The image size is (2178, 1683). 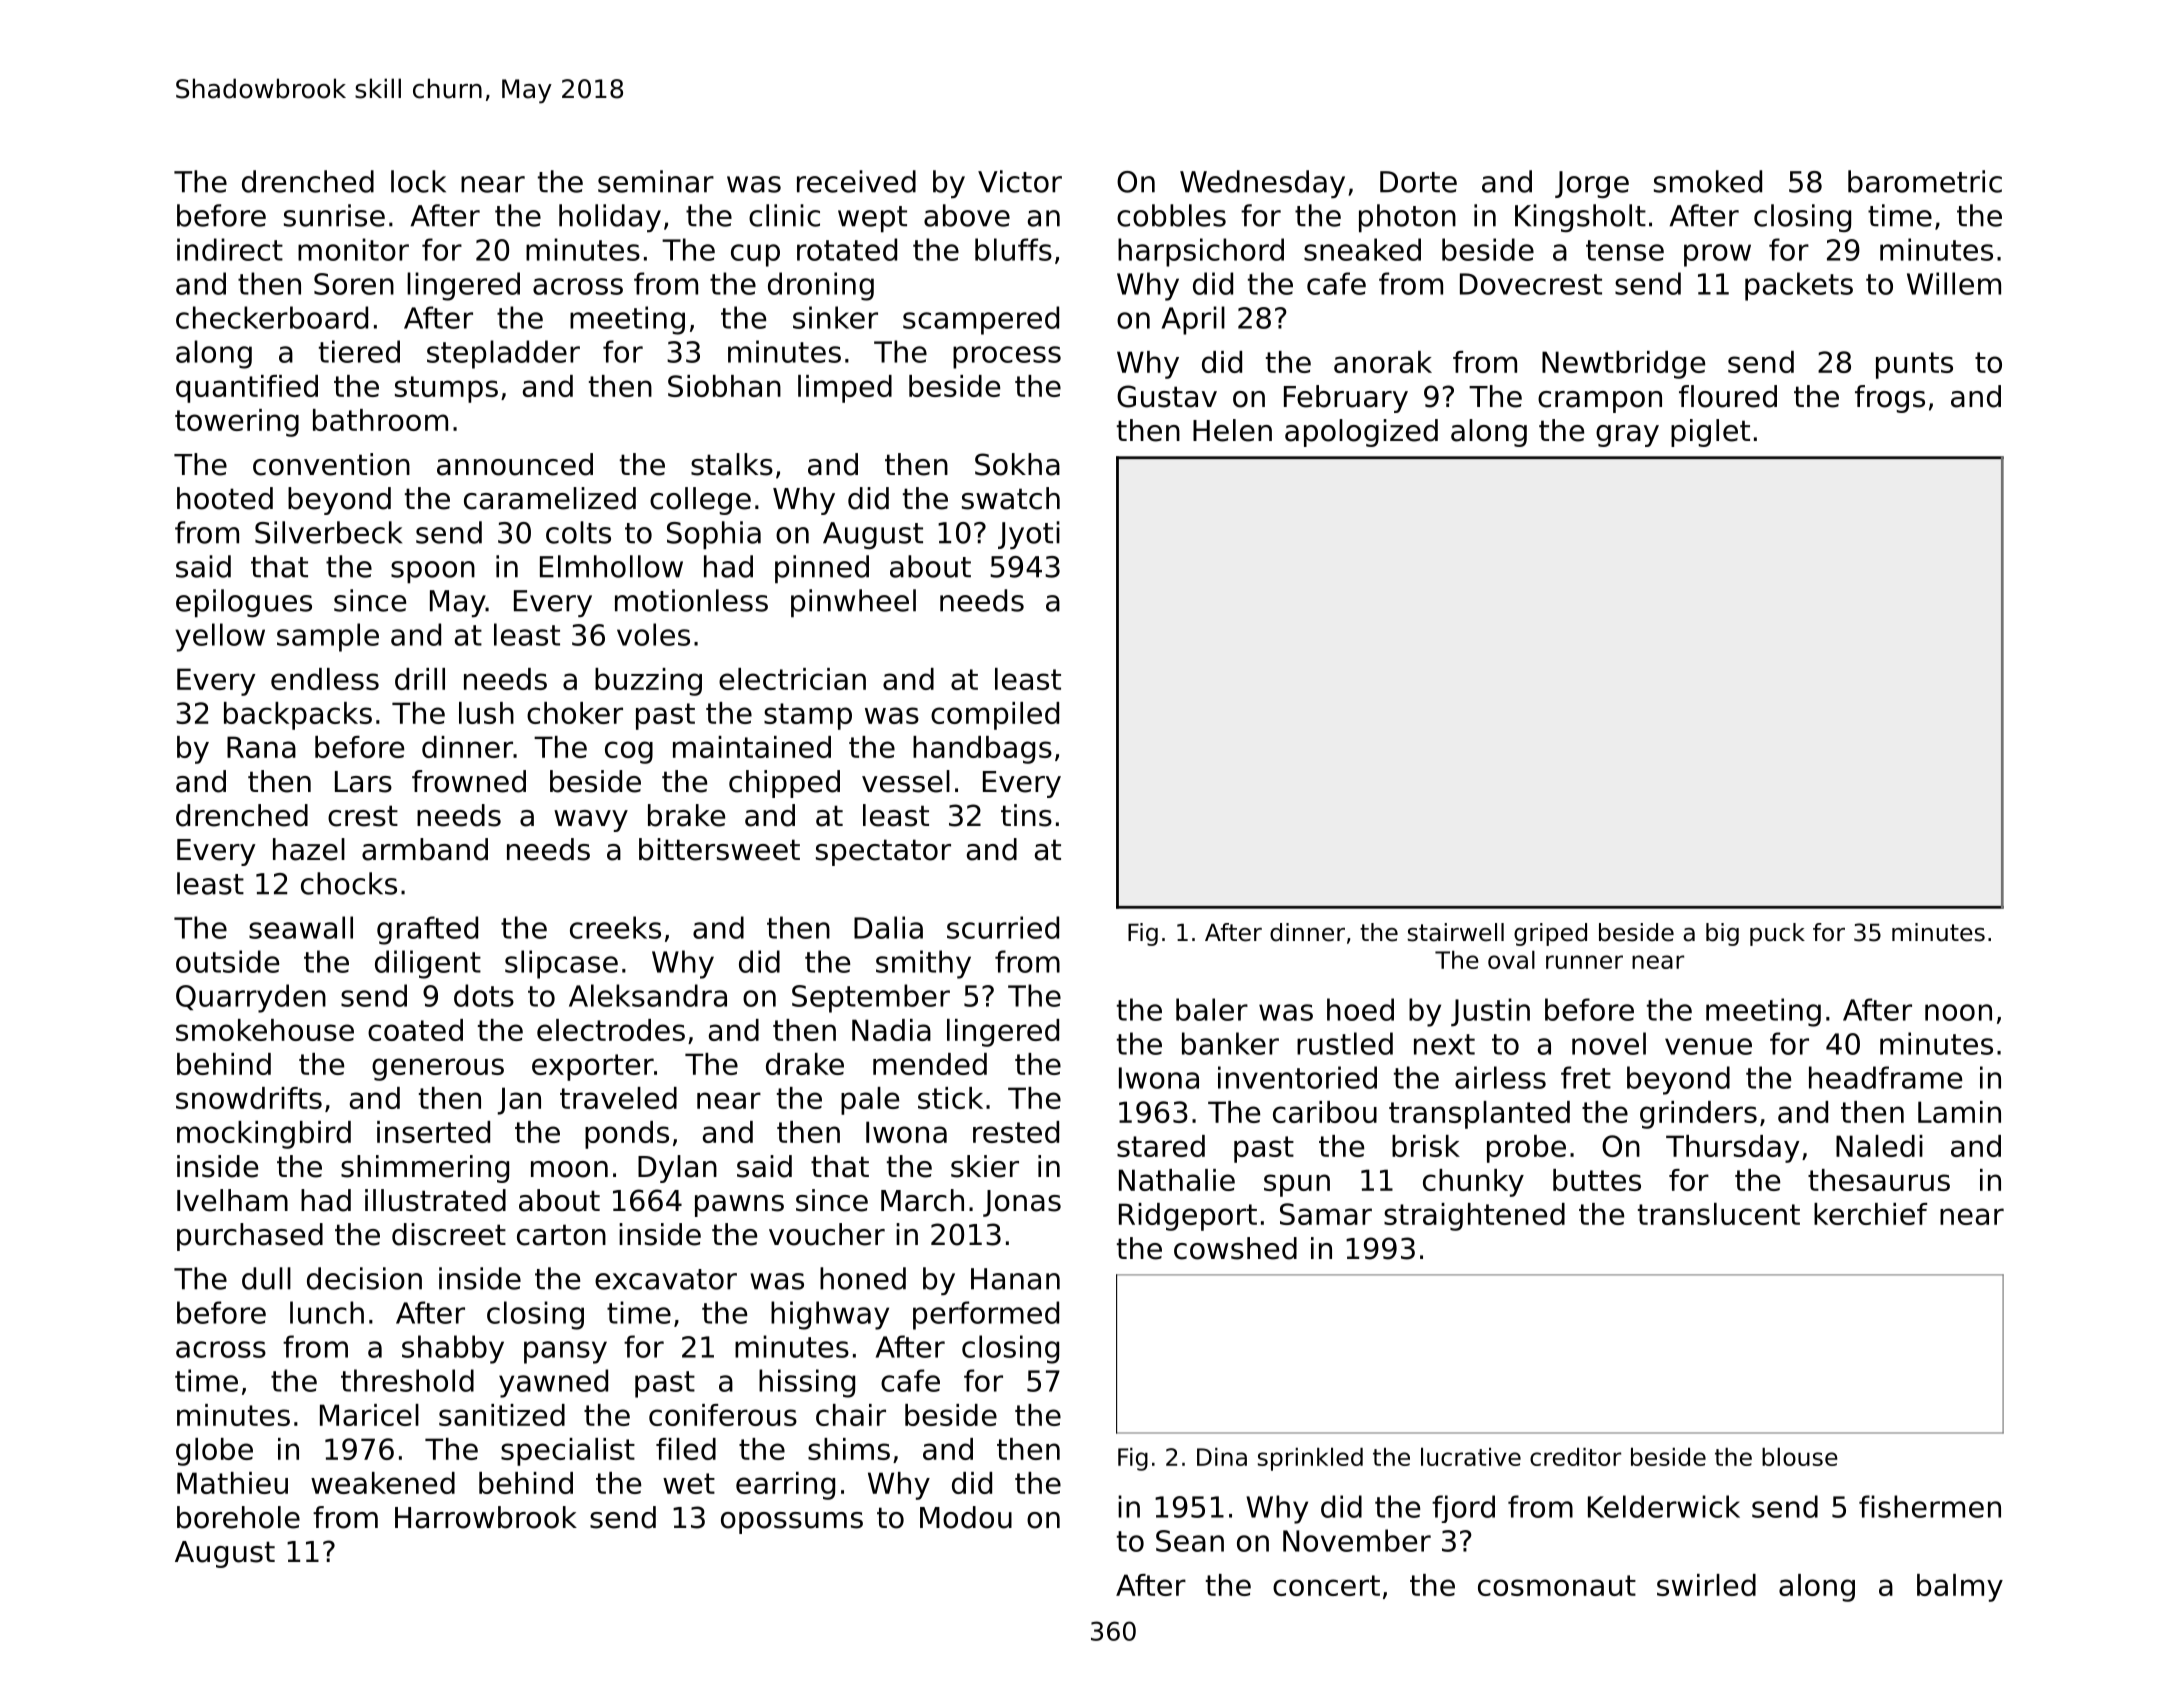 I want to click on Ivelham, so click(x=232, y=1200).
